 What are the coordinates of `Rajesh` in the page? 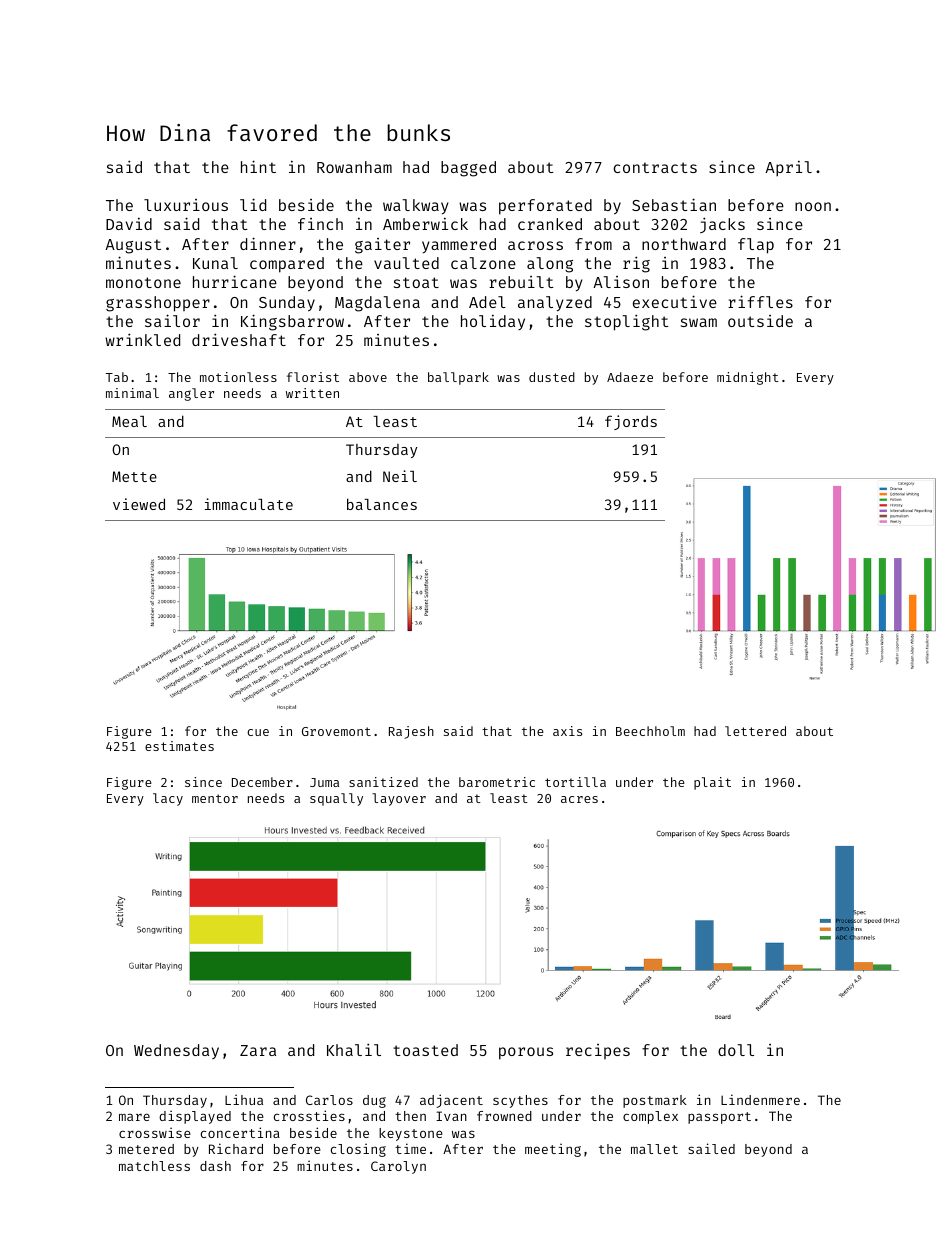 It's located at (411, 732).
